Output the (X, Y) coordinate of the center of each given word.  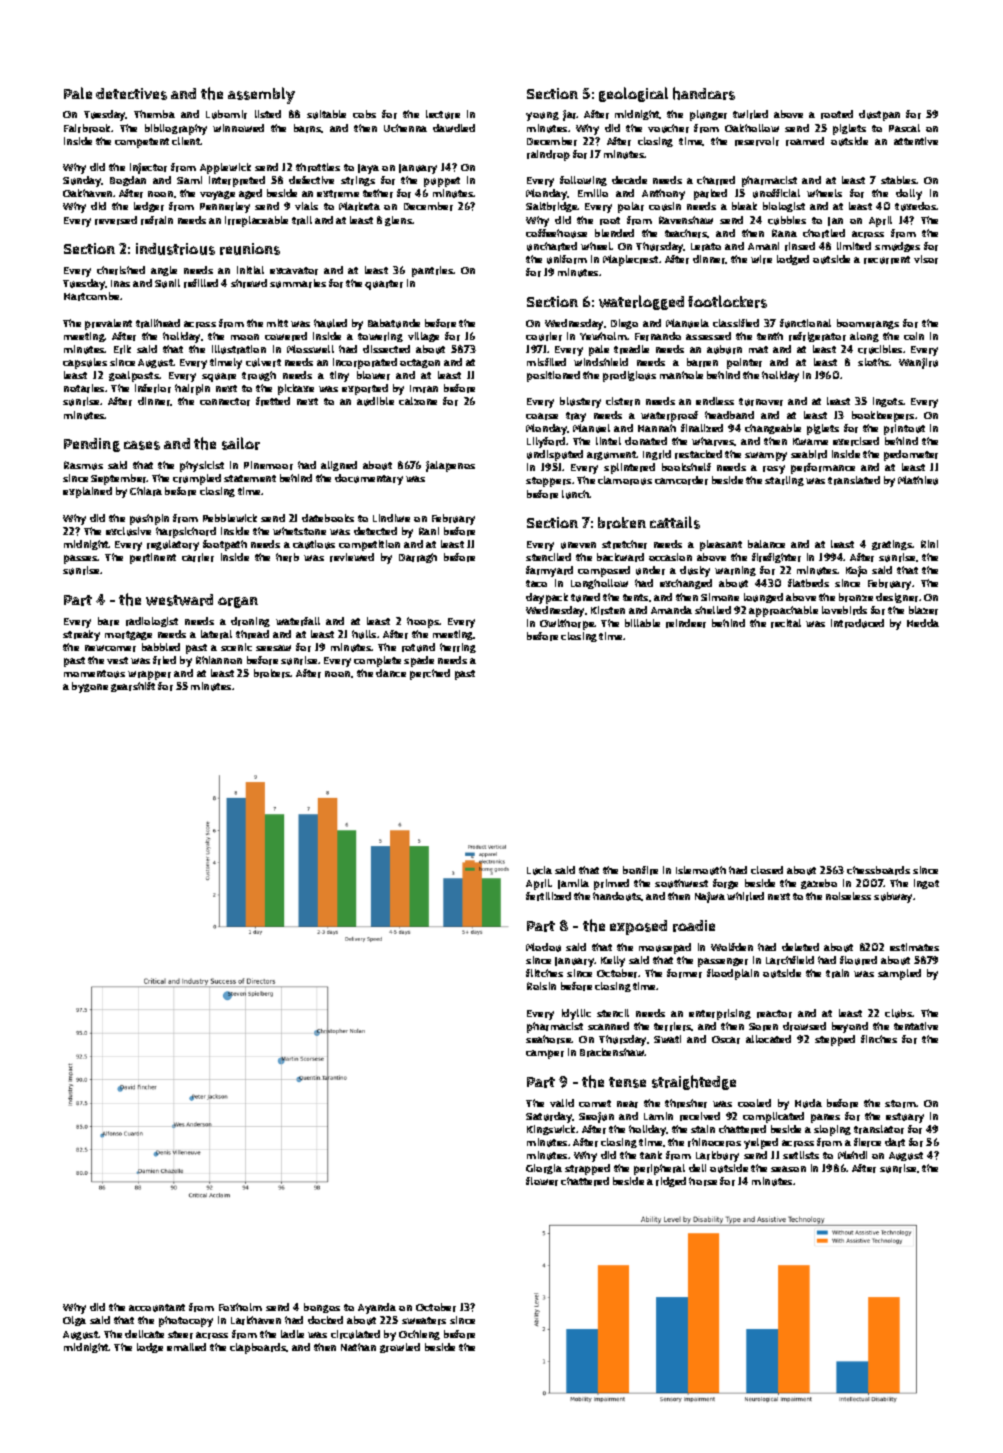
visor (926, 259)
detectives (131, 94)
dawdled (454, 128)
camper (545, 1054)
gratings (892, 545)
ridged (671, 1182)
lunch (576, 494)
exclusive (128, 531)
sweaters (424, 1321)
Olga (74, 1321)
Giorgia (544, 1169)
